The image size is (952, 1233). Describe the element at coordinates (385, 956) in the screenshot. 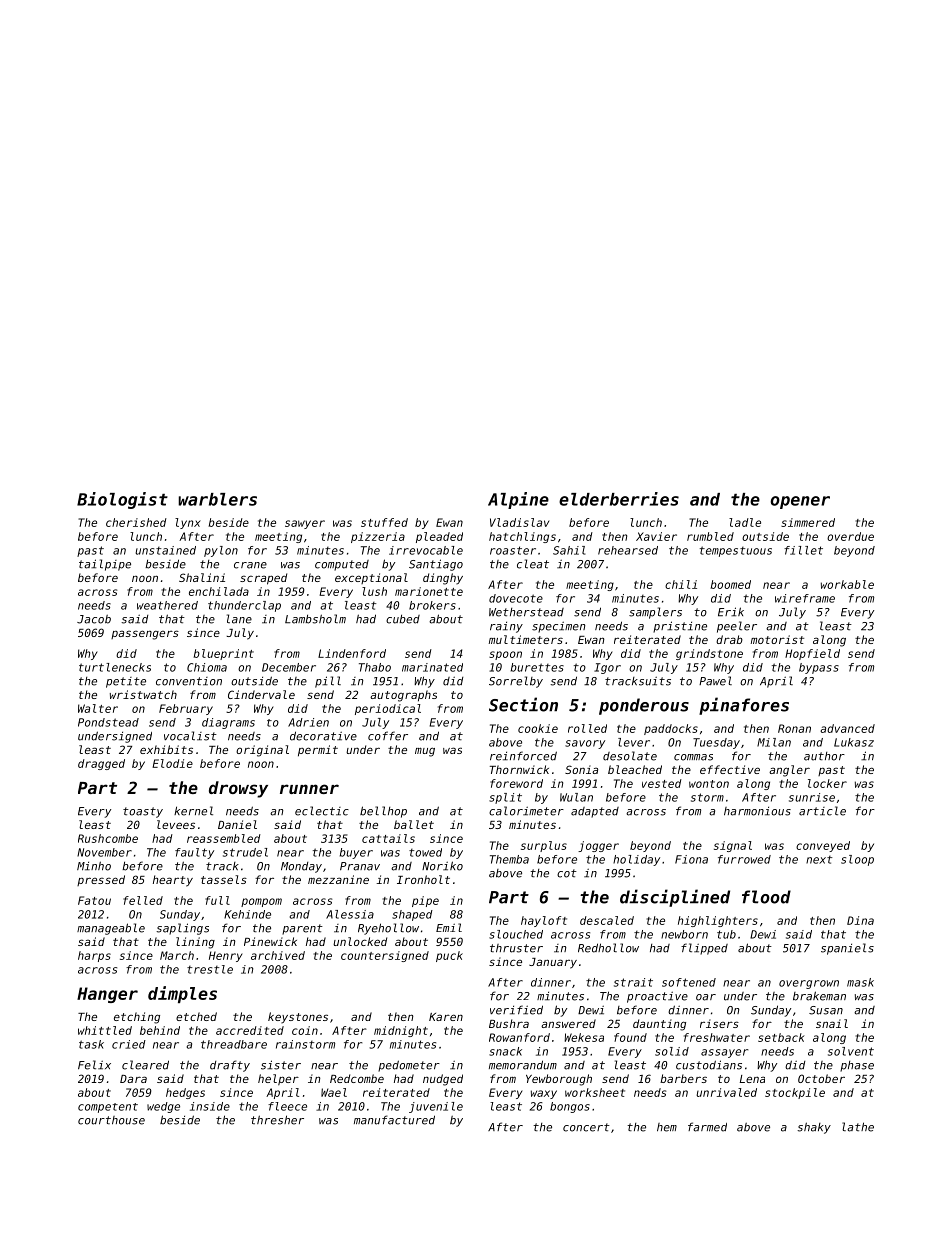

I see `countersigned` at that location.
